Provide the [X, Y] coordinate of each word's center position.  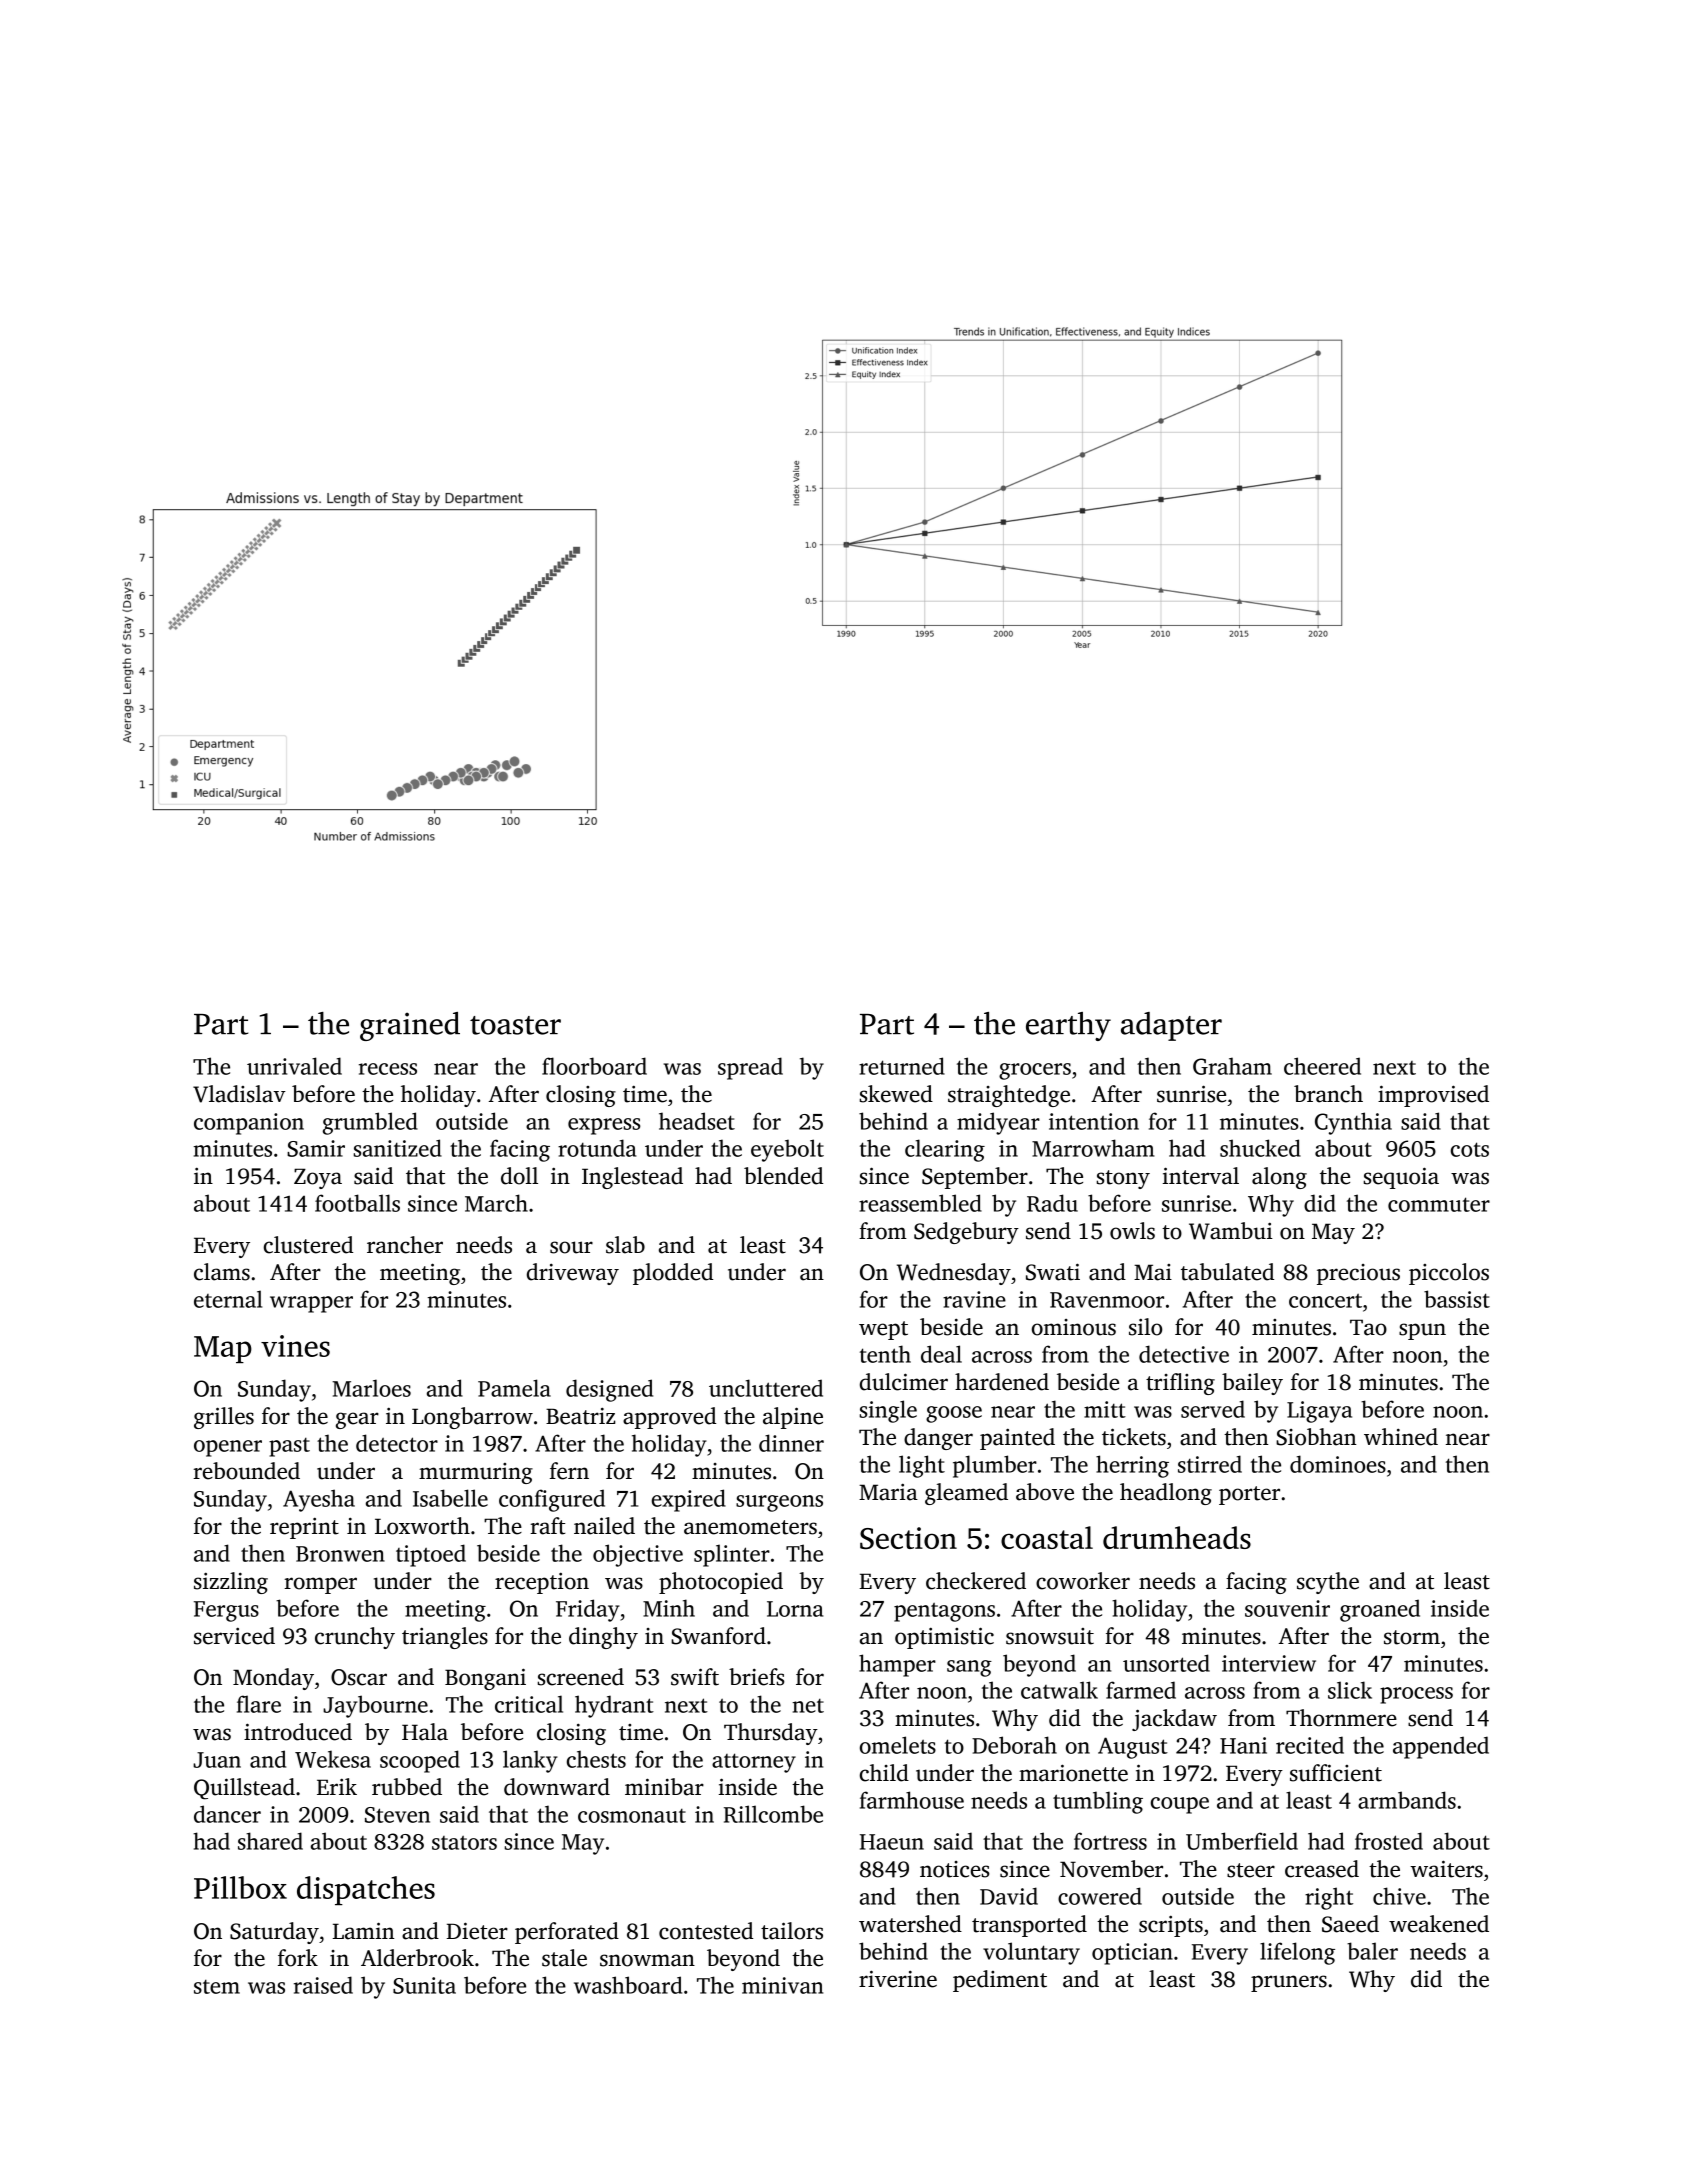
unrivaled [294, 1066]
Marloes [371, 1388]
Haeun [892, 1842]
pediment [1000, 1981]
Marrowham [1093, 1148]
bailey [1252, 1384]
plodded [673, 1274]
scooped [420, 1761]
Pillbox [240, 1887]
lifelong [1297, 1953]
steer [1251, 1870]
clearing [945, 1150]
